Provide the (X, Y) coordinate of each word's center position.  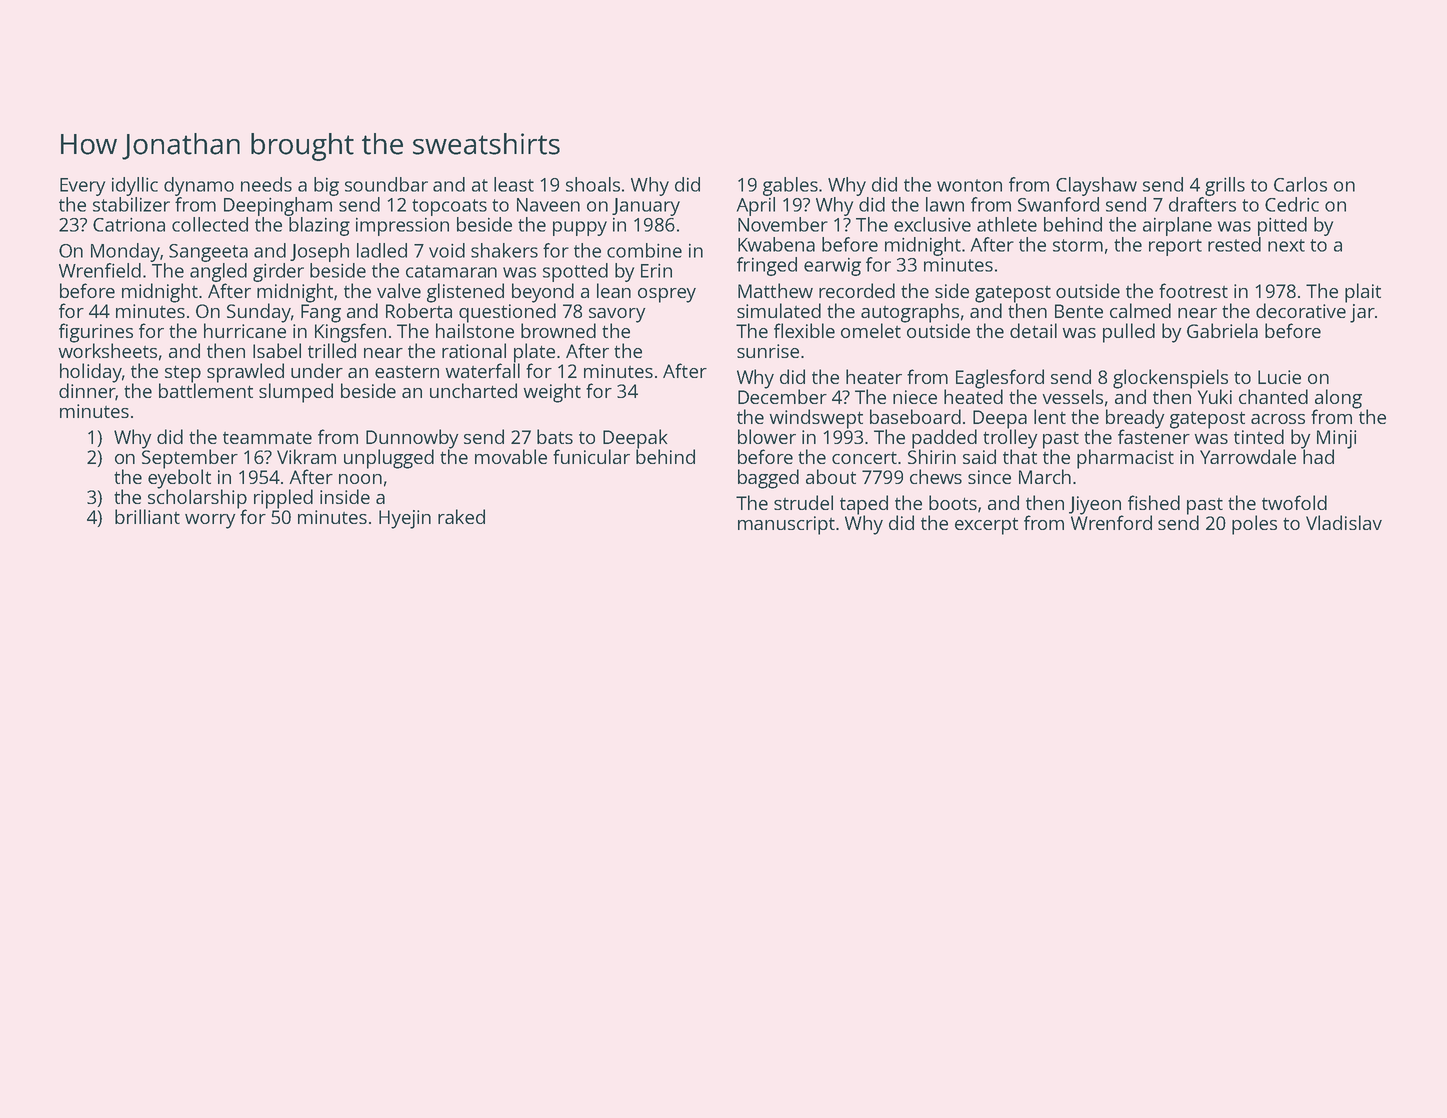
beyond (543, 293)
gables (790, 186)
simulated (779, 310)
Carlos (1300, 184)
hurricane (245, 330)
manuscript (786, 525)
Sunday (259, 313)
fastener (1154, 436)
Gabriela (1222, 330)
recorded (857, 290)
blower (767, 436)
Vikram (306, 456)
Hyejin (405, 519)
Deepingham (278, 206)
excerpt (986, 526)
